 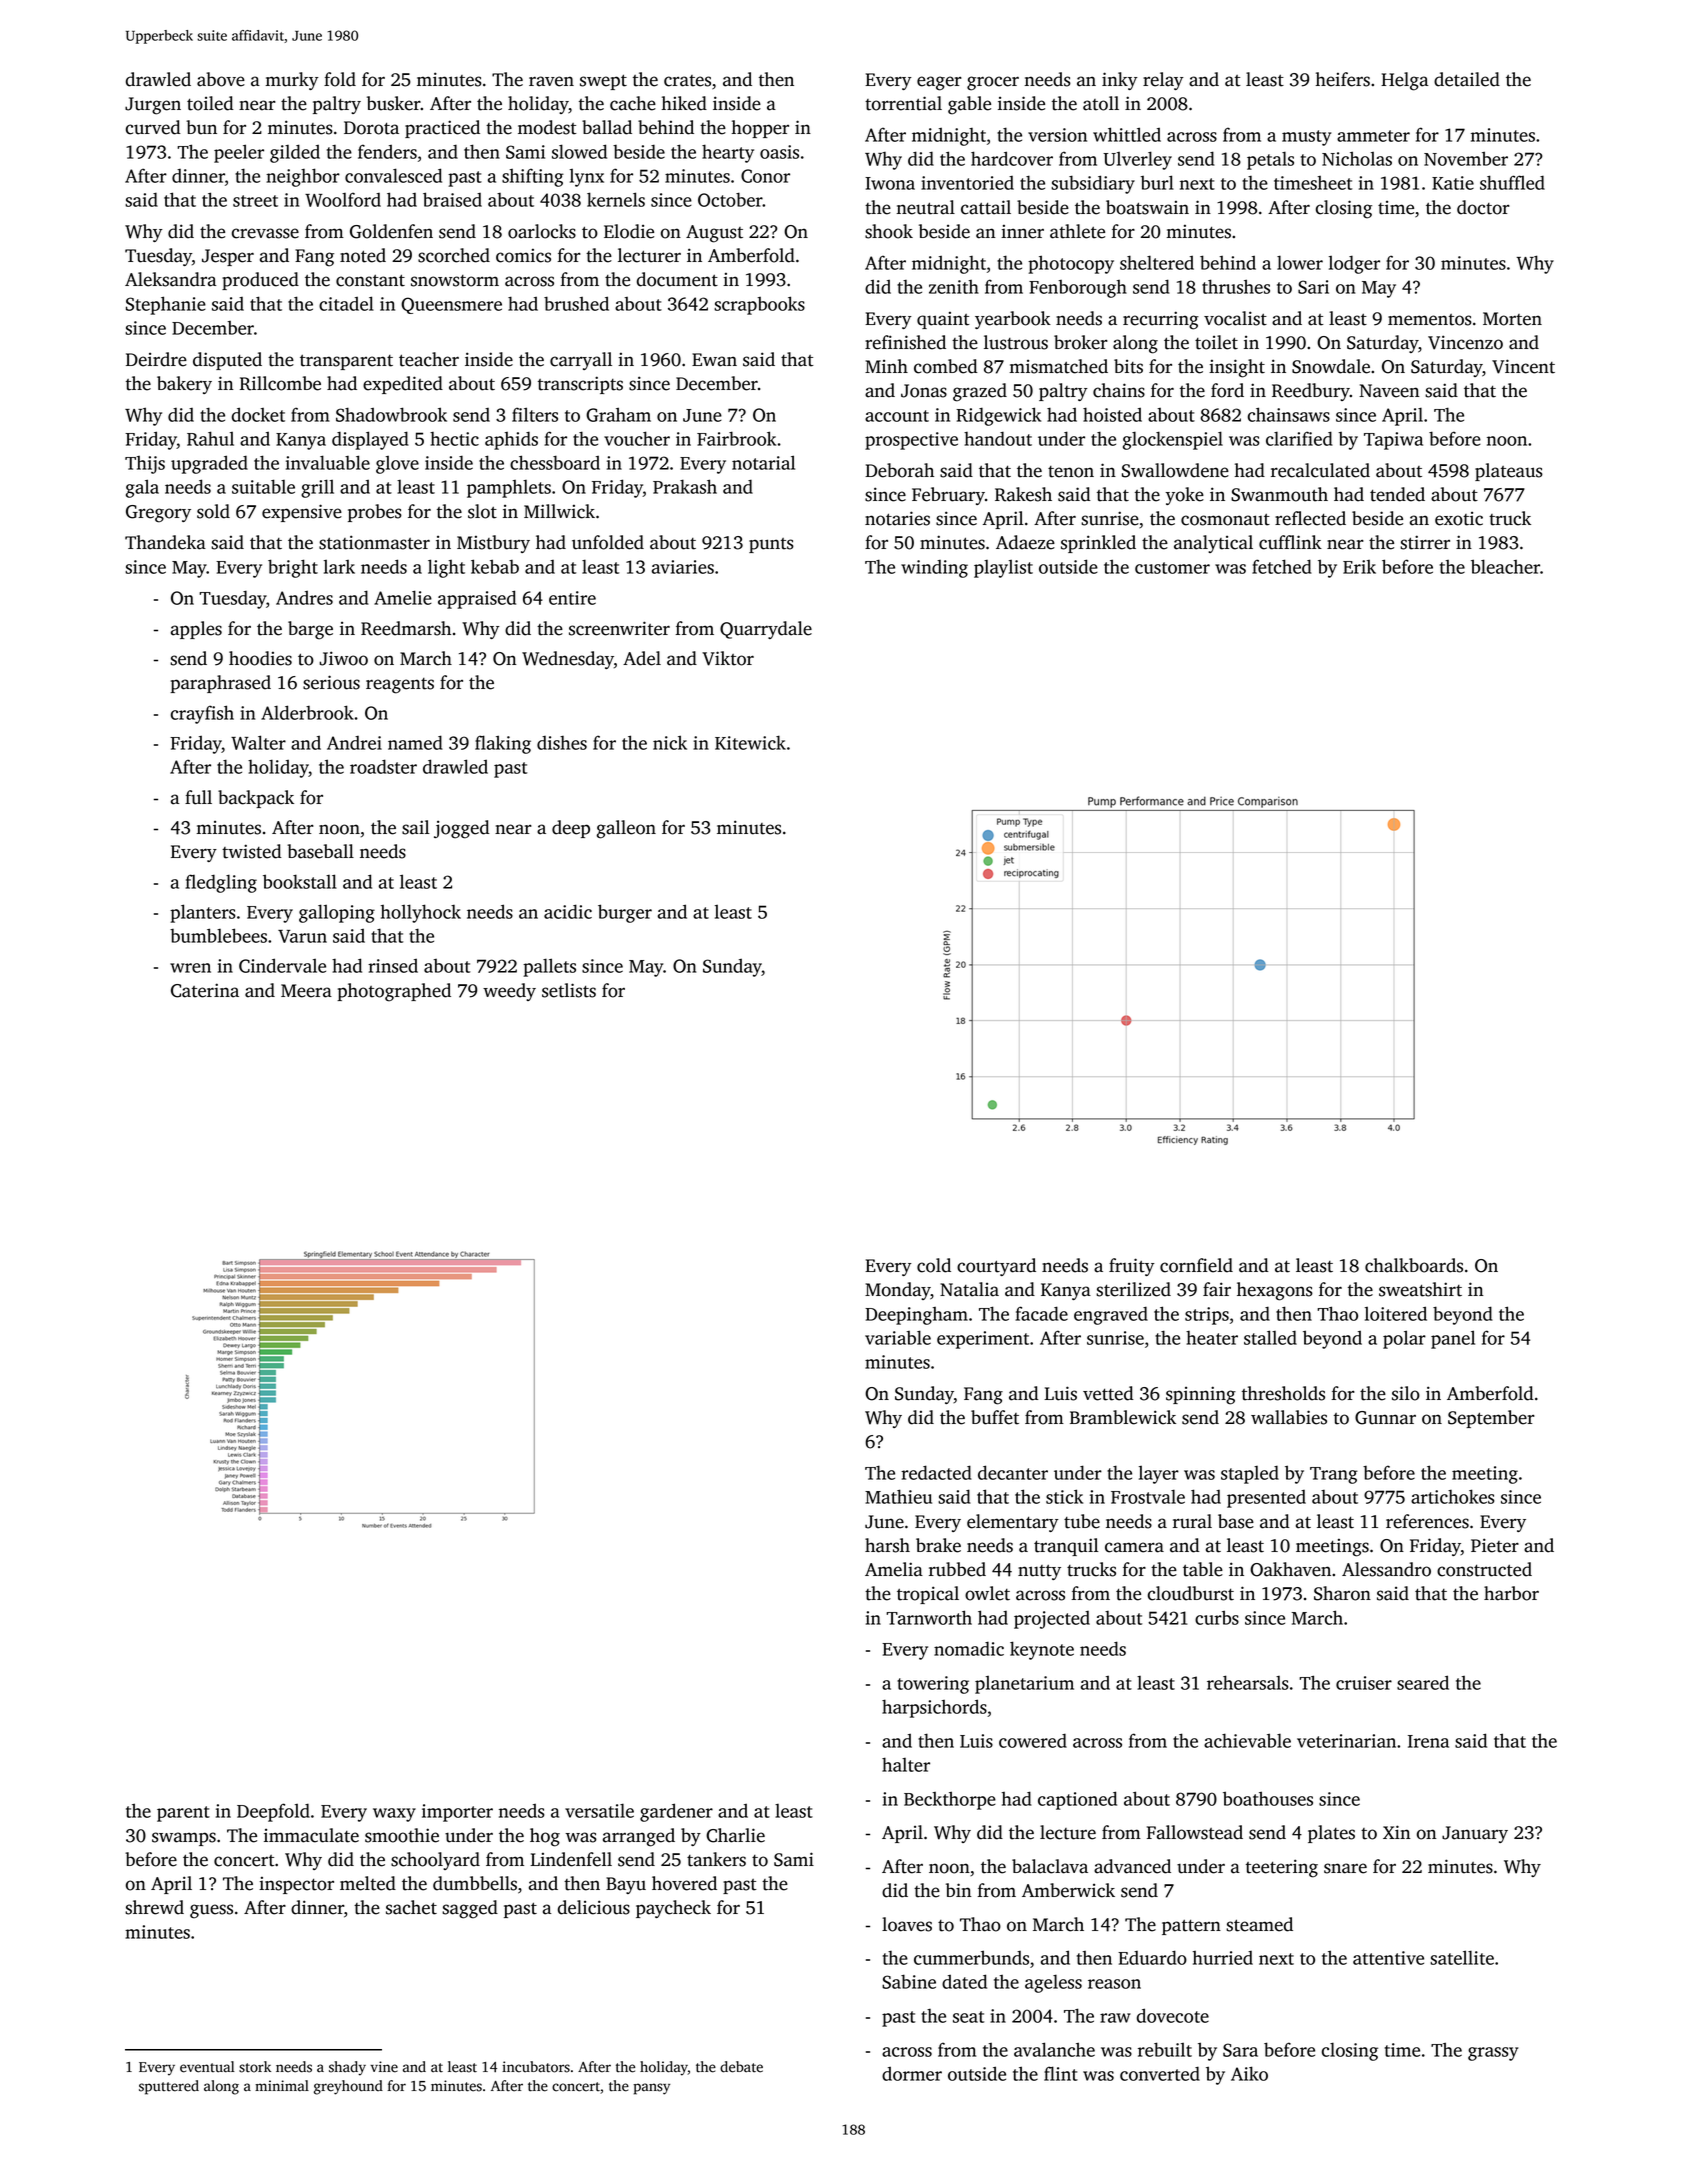 I want to click on projected, so click(x=1052, y=1620).
